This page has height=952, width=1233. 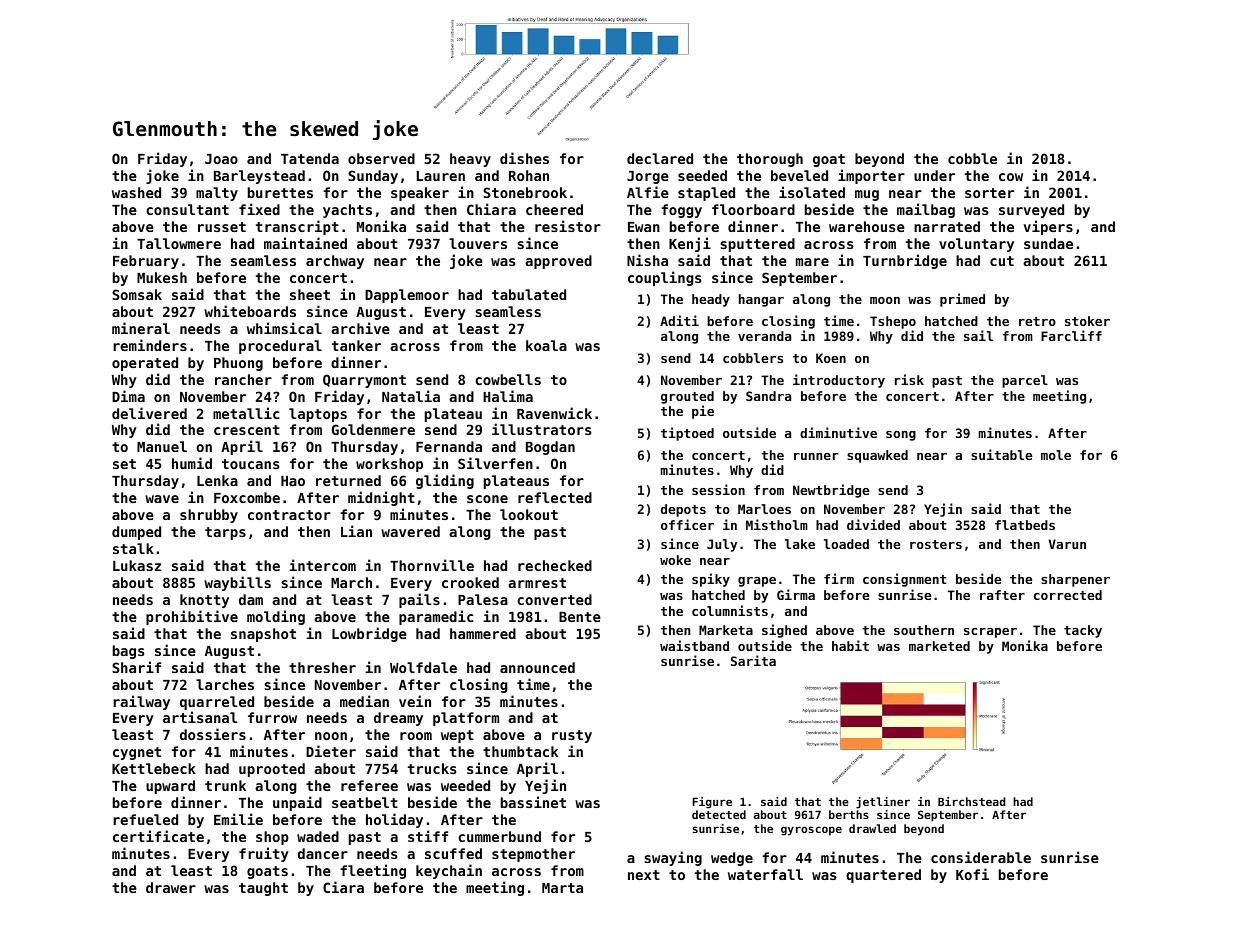 I want to click on under, so click(x=934, y=175).
